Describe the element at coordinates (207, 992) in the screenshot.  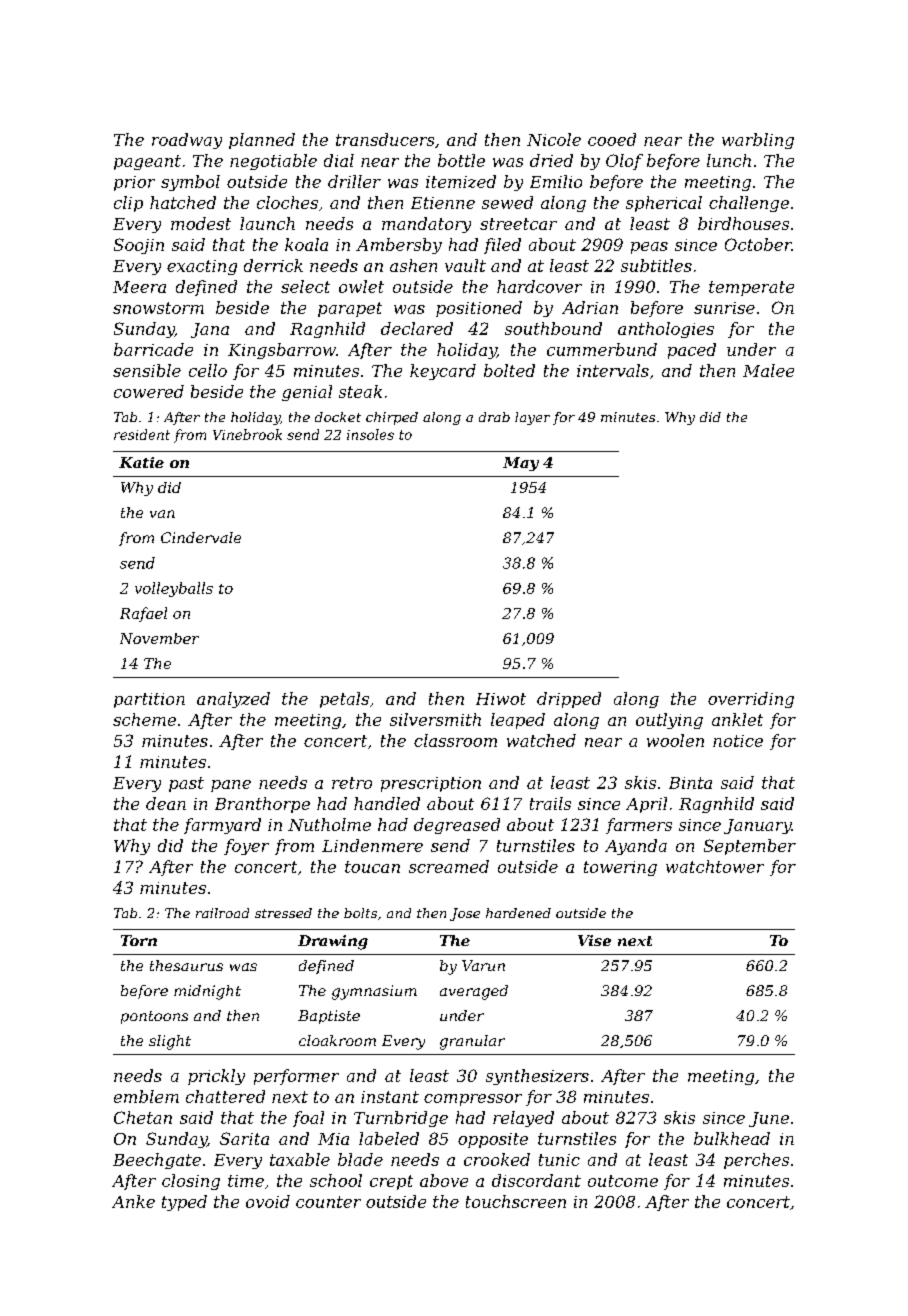
I see `midnight` at that location.
